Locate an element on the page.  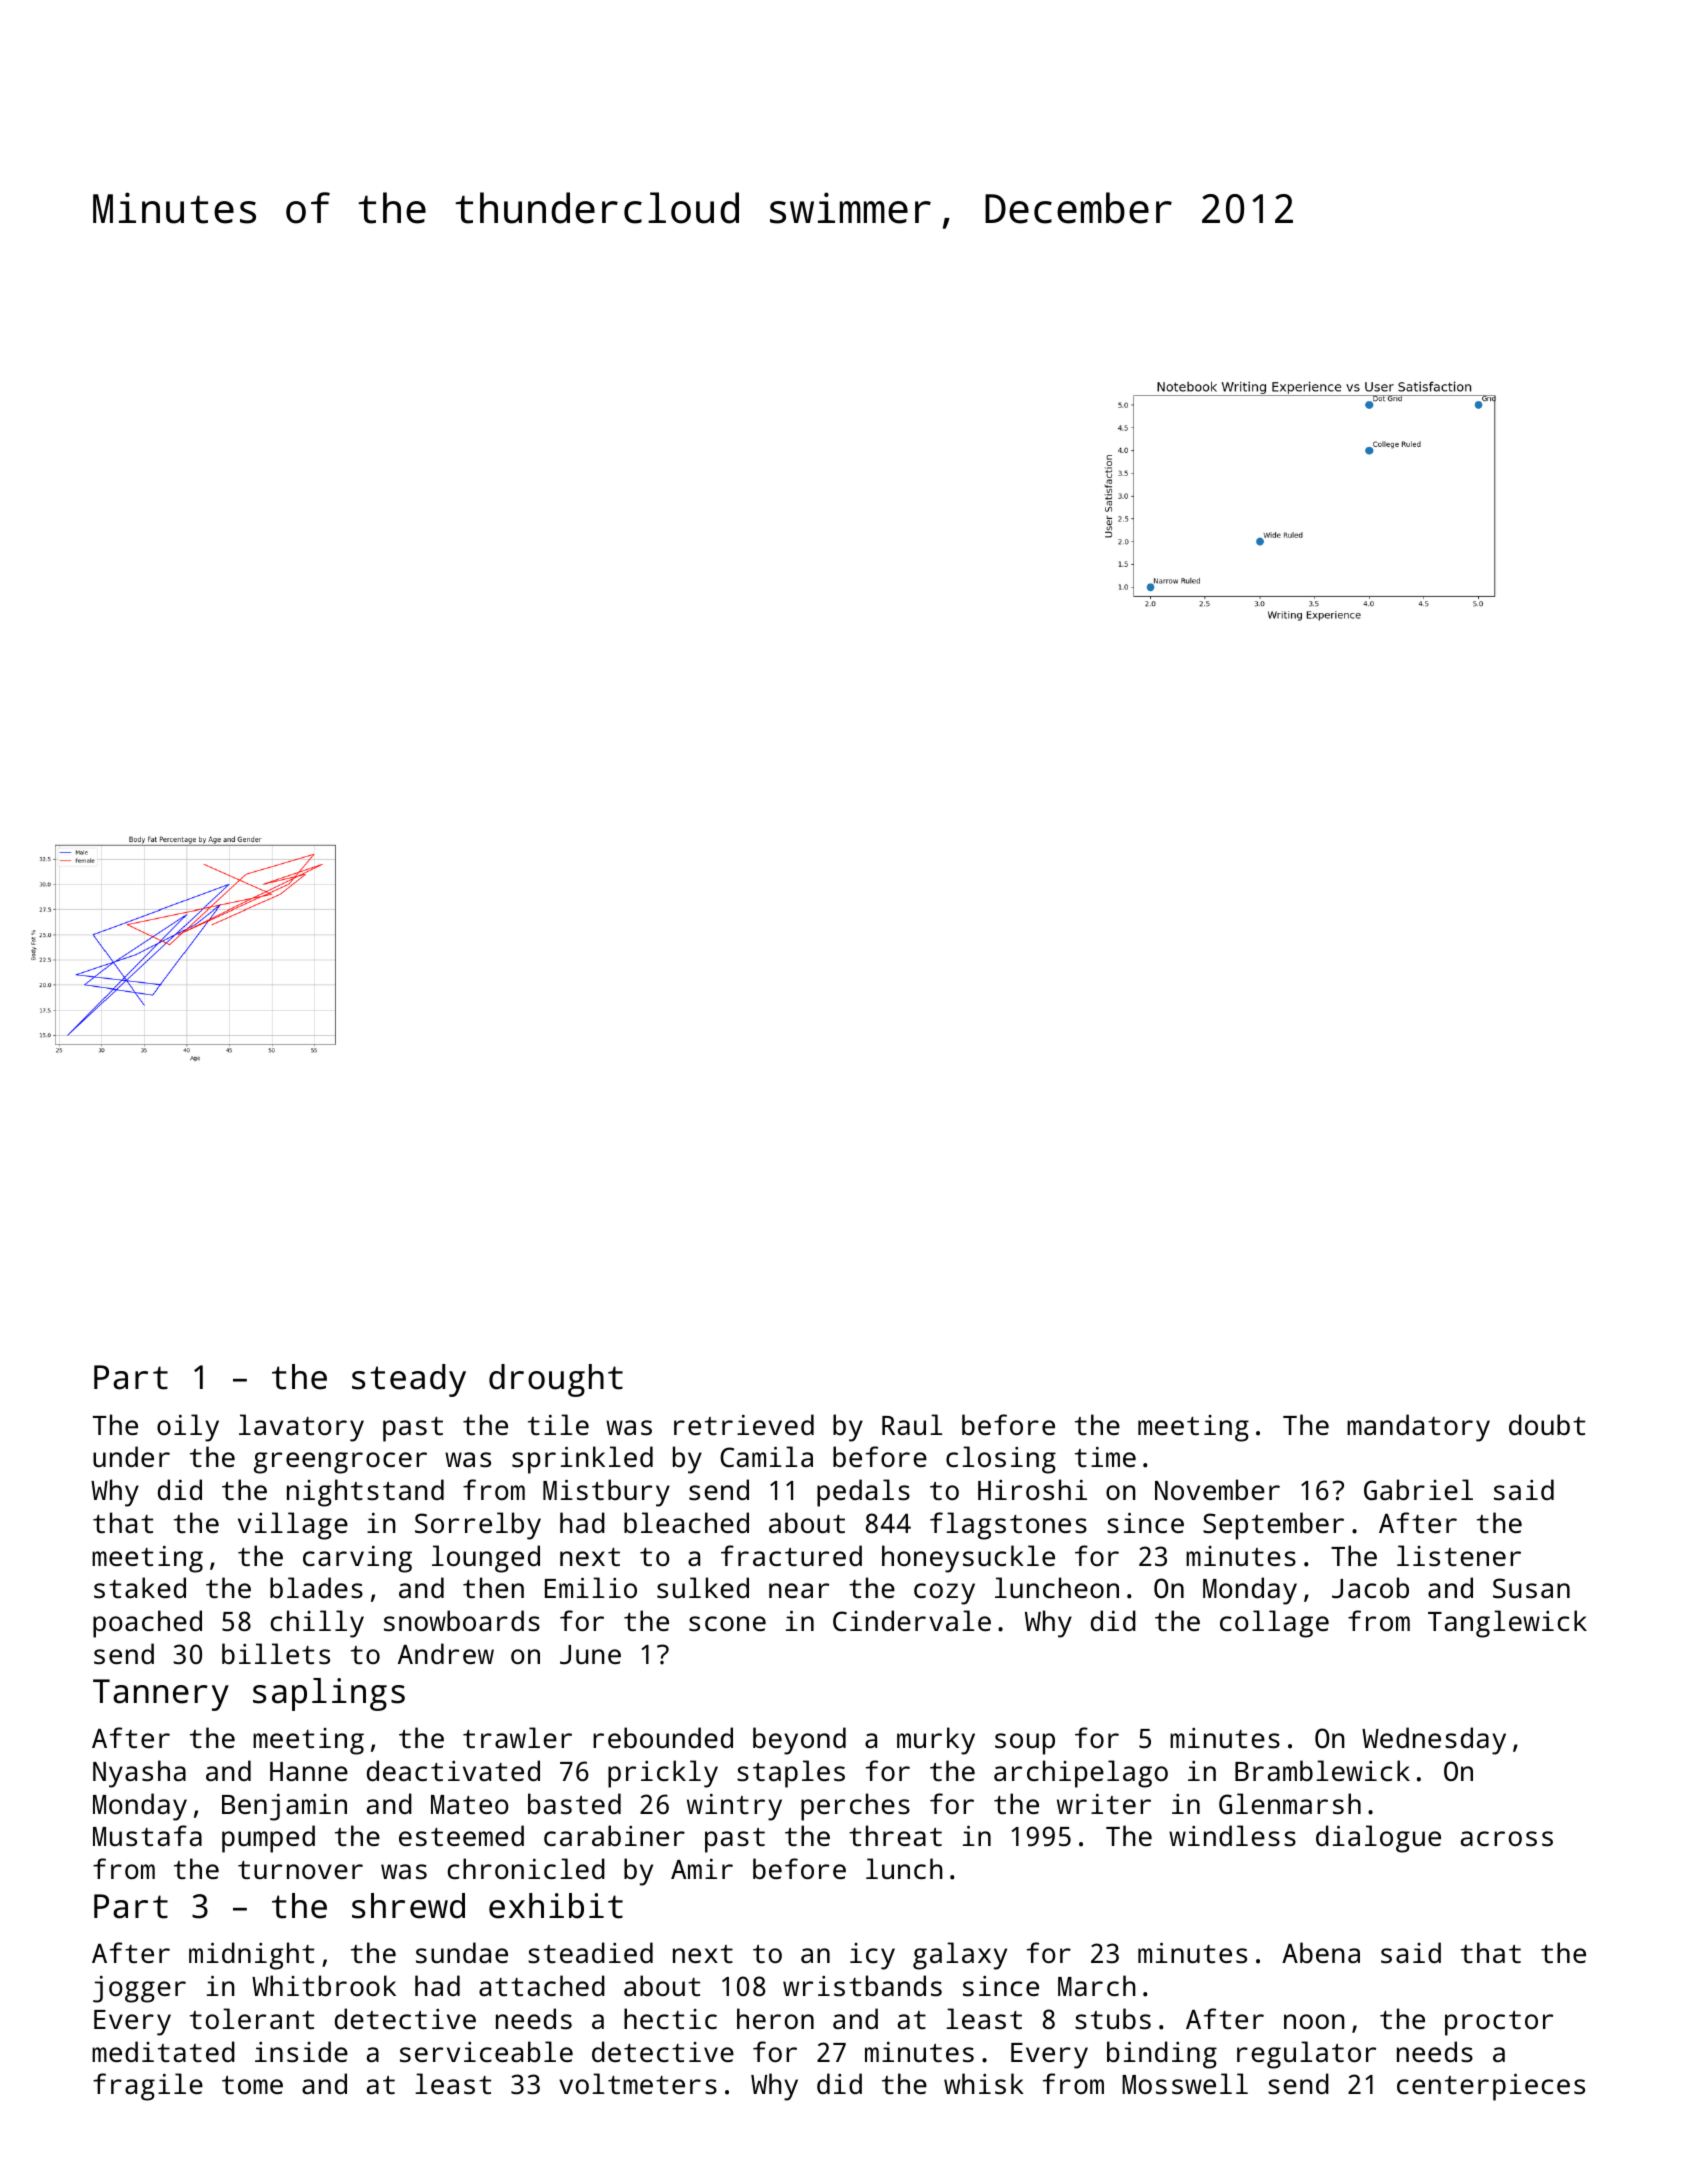
windless is located at coordinates (1232, 1836).
